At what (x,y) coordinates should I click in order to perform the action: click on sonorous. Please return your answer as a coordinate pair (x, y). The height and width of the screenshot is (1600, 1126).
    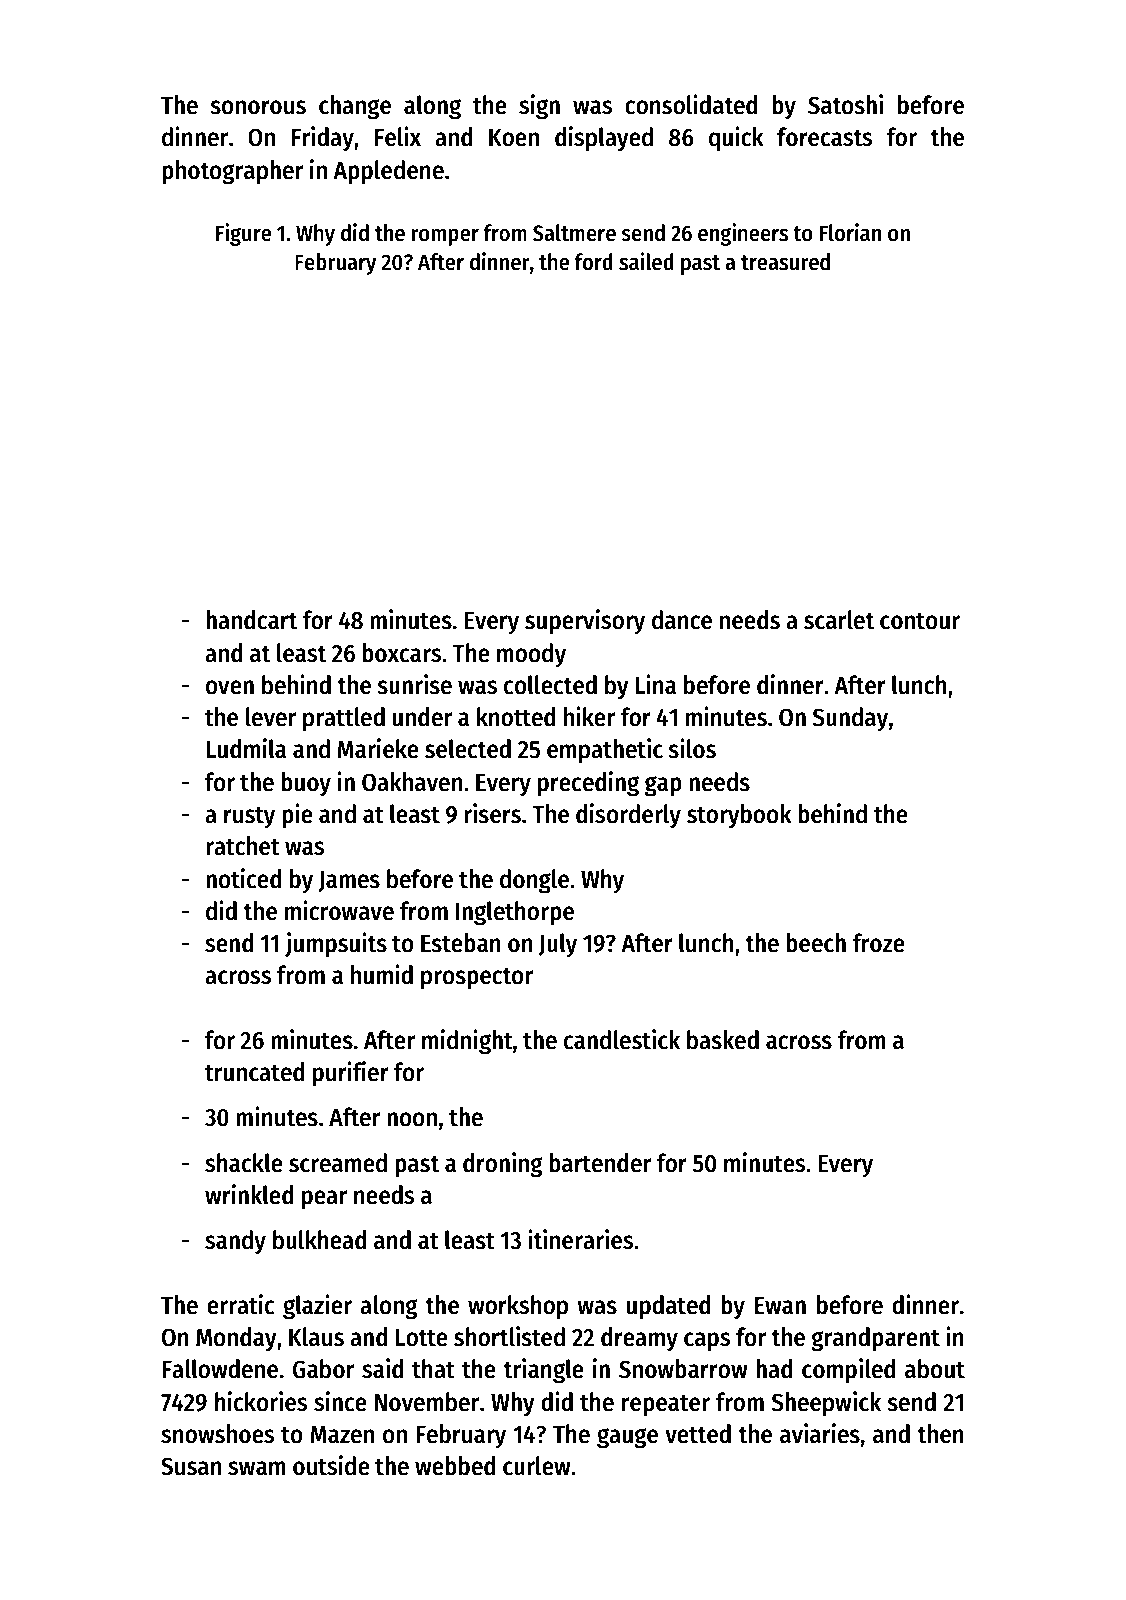
    Looking at the image, I should click on (258, 107).
